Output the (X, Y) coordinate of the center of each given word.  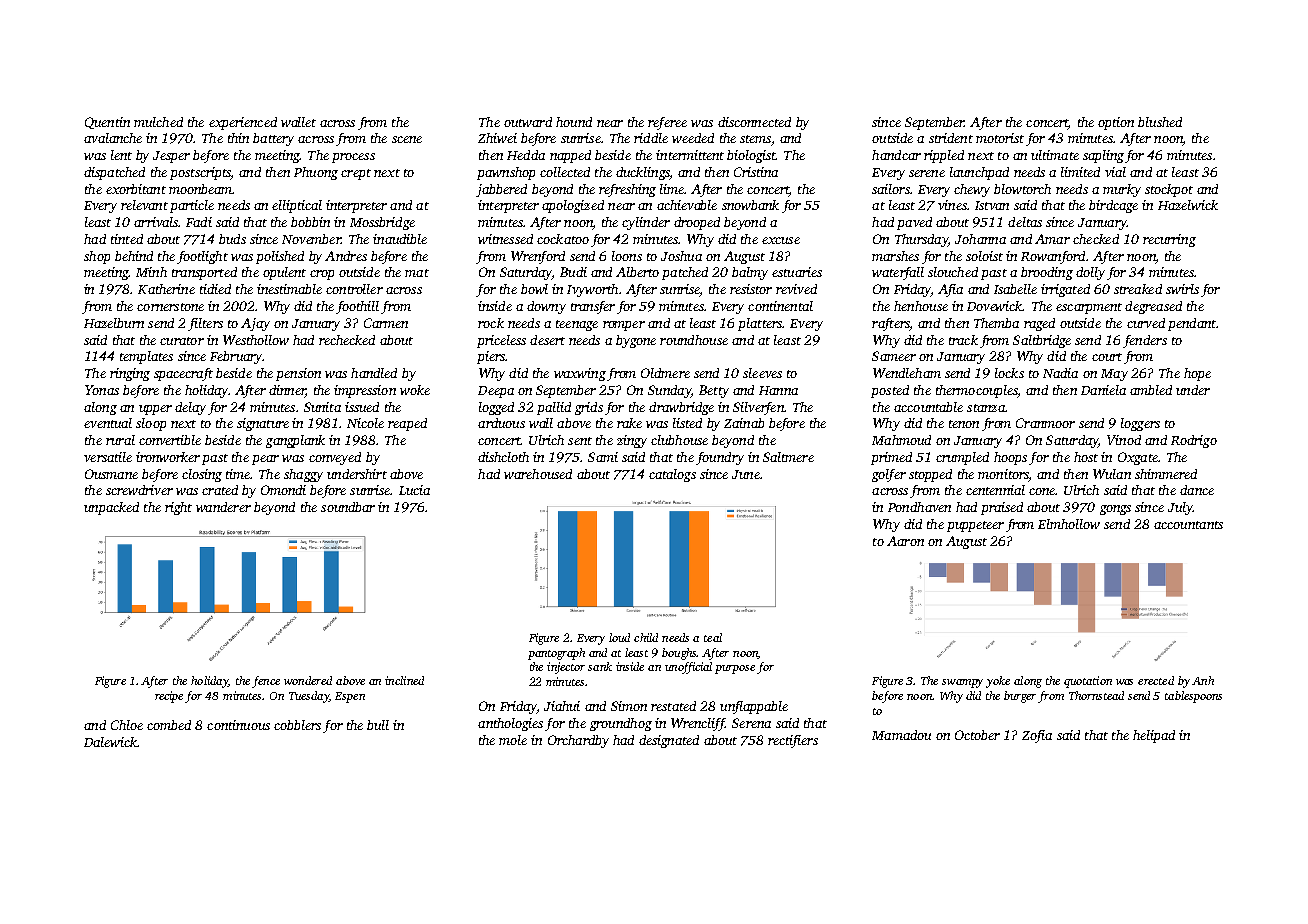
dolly (1090, 273)
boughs (679, 654)
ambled (1151, 390)
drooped (697, 223)
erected (1156, 680)
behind (134, 256)
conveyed (335, 458)
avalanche (113, 138)
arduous (501, 423)
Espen (350, 697)
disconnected (754, 122)
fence (266, 682)
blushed (1160, 122)
